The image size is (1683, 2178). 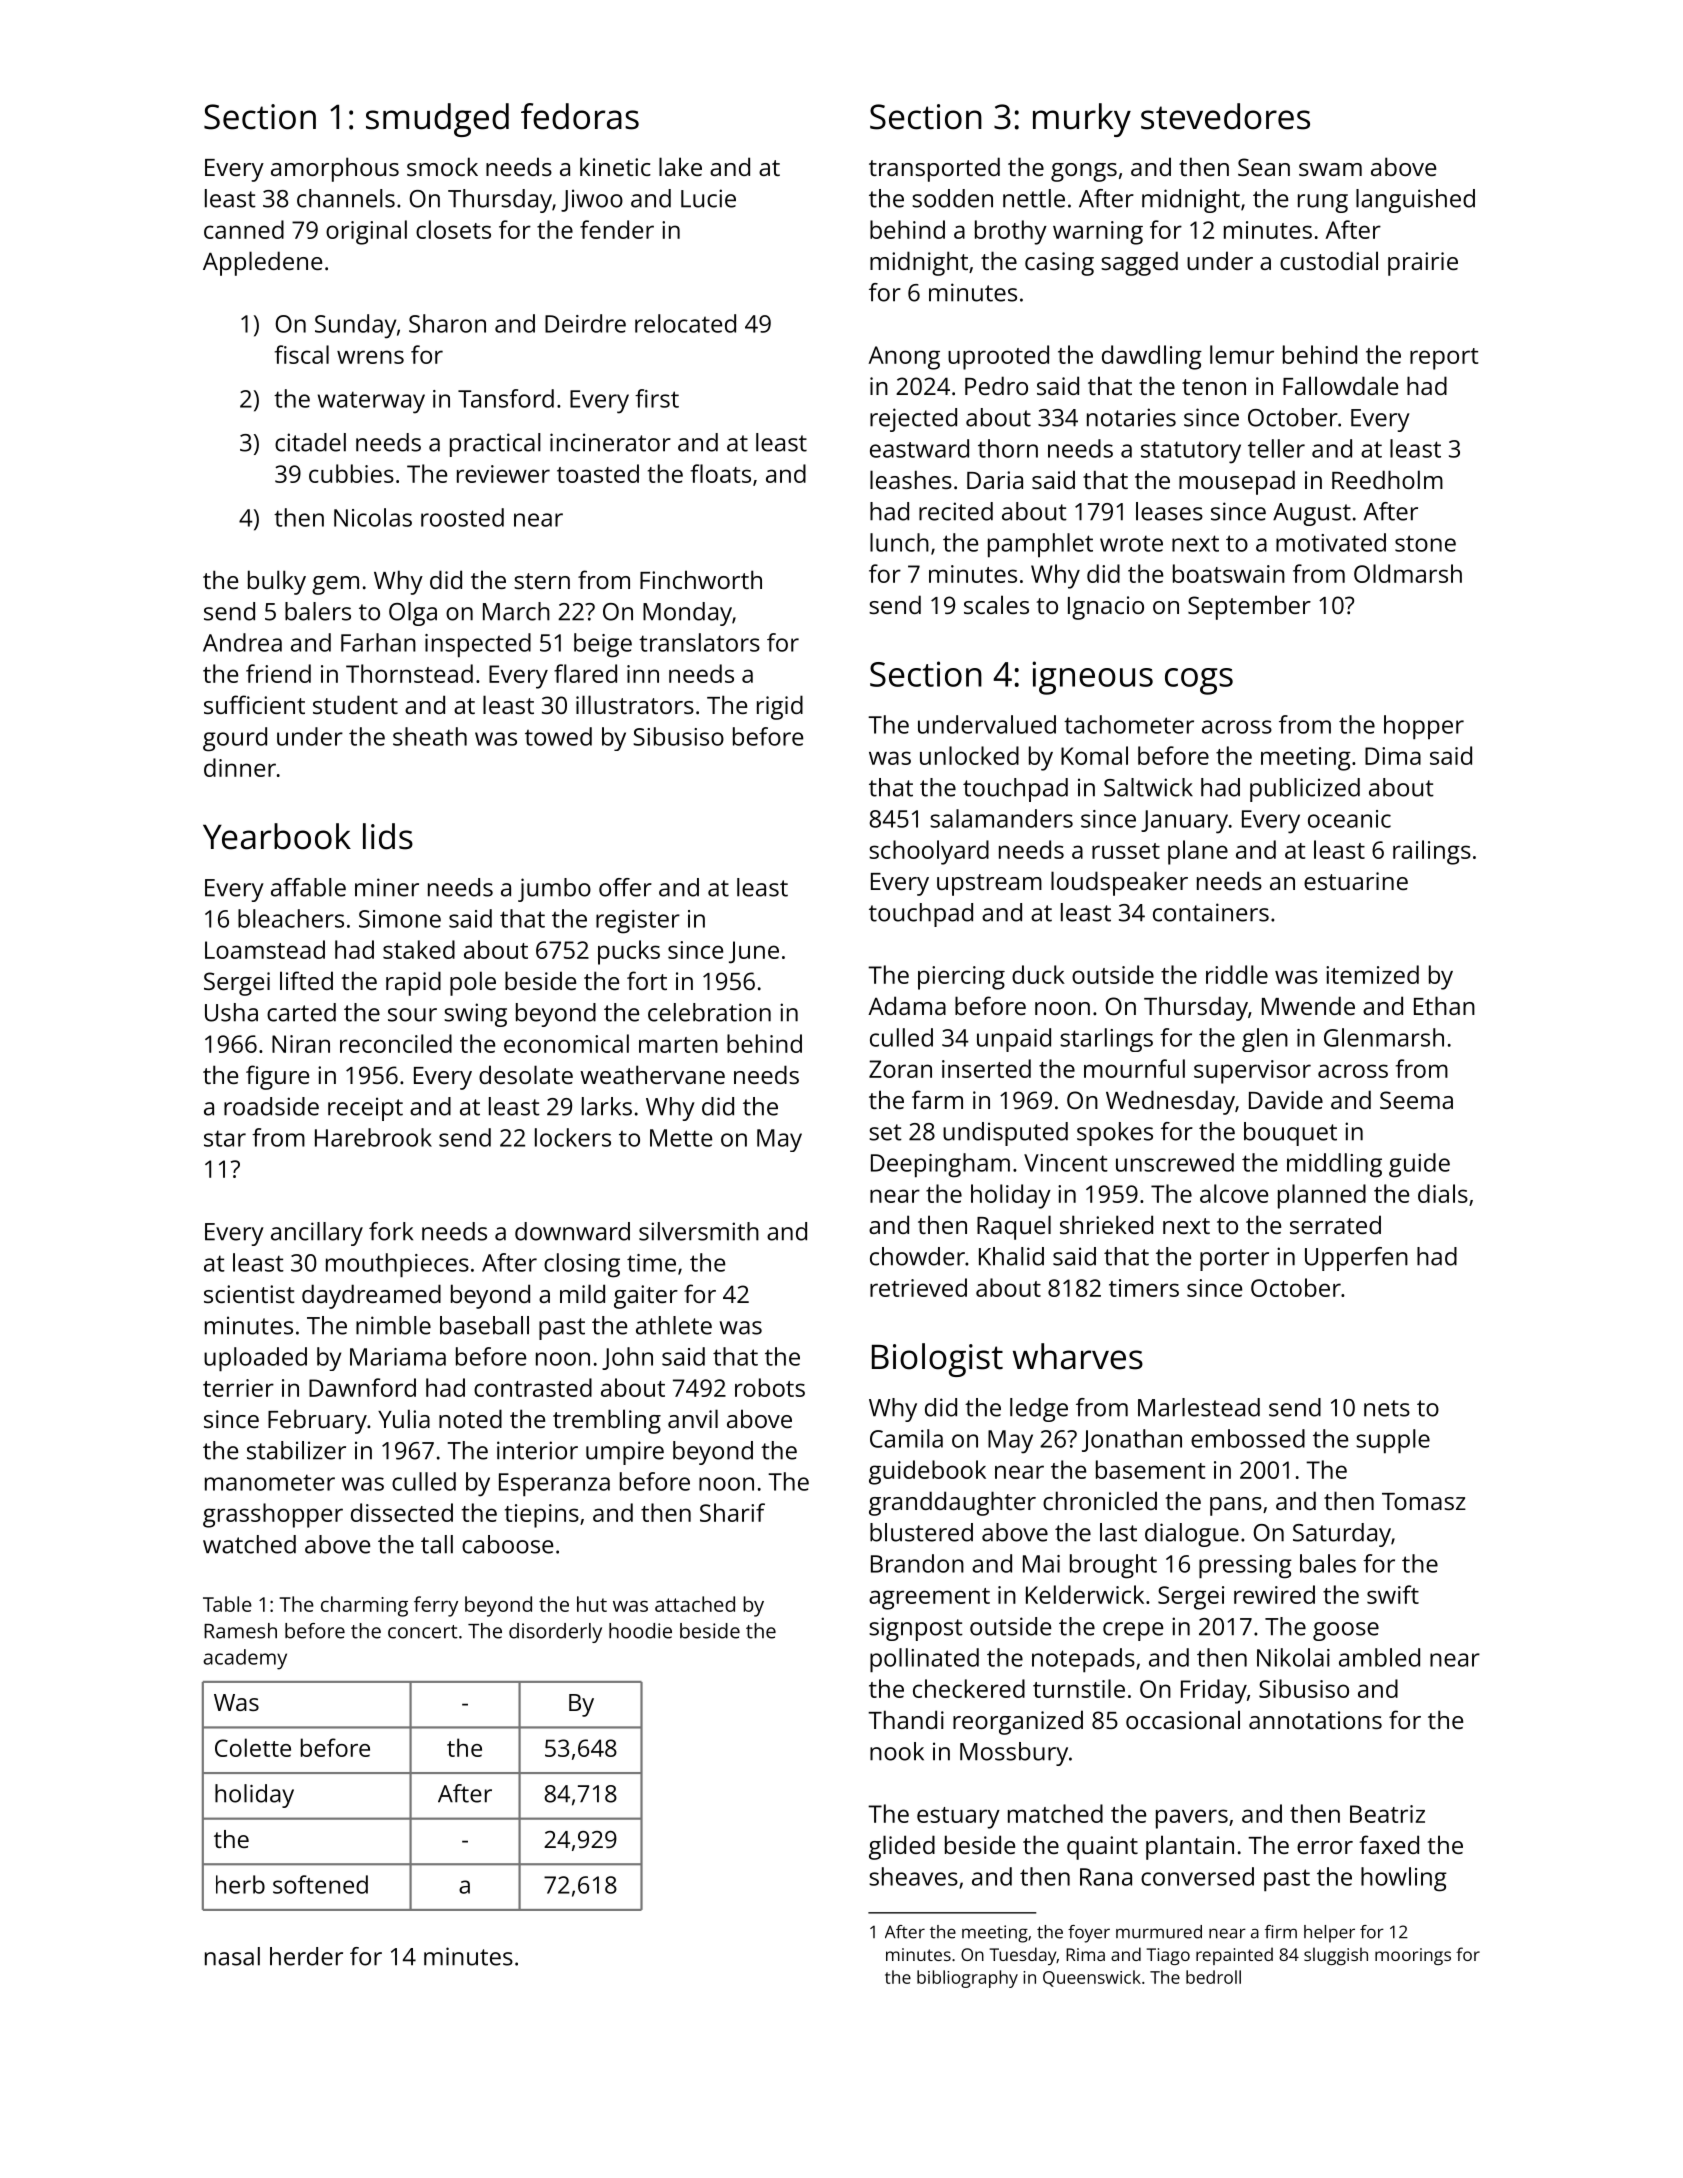 What do you see at coordinates (249, 1294) in the screenshot?
I see `scientist` at bounding box center [249, 1294].
